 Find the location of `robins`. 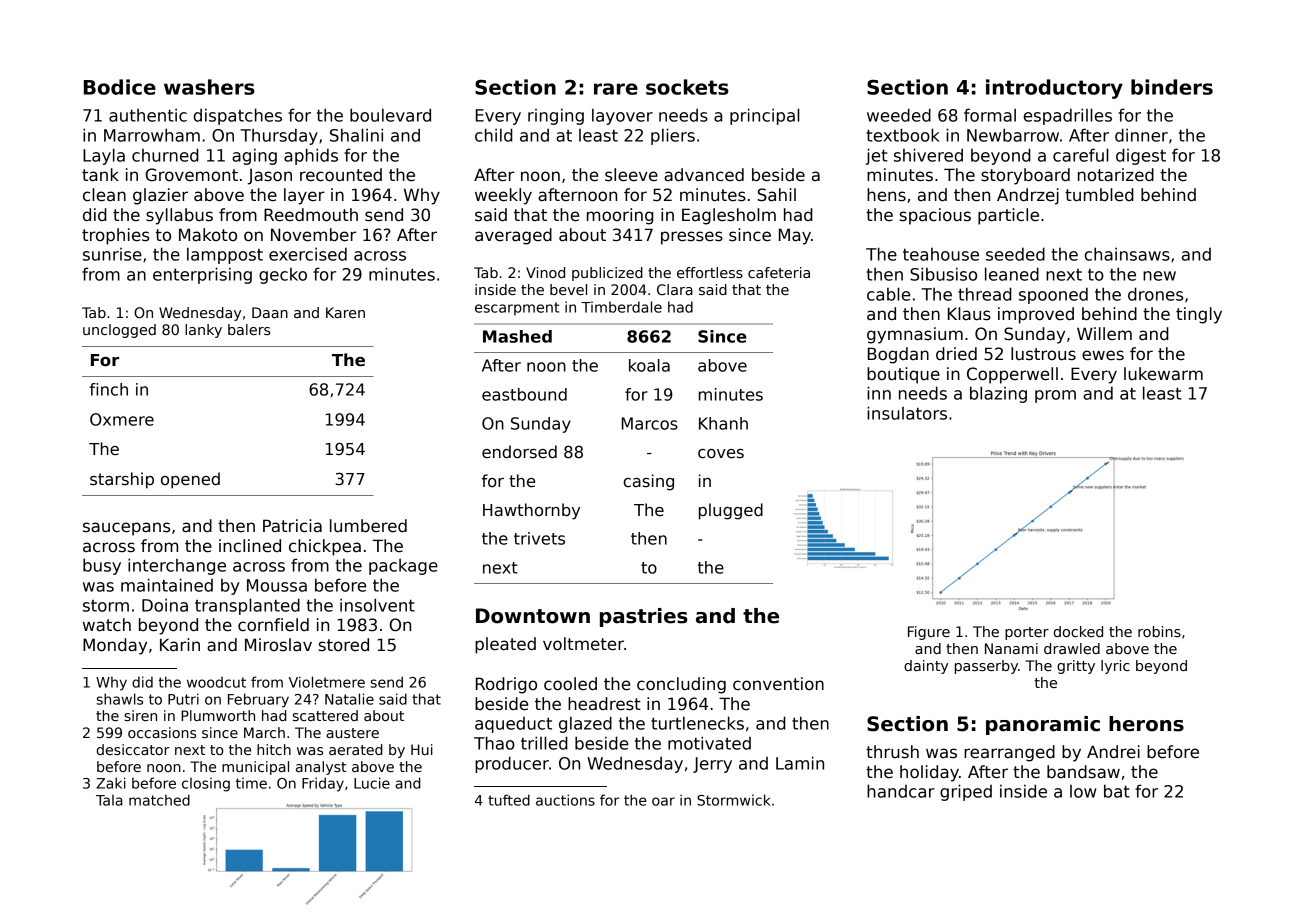

robins is located at coordinates (1159, 631).
